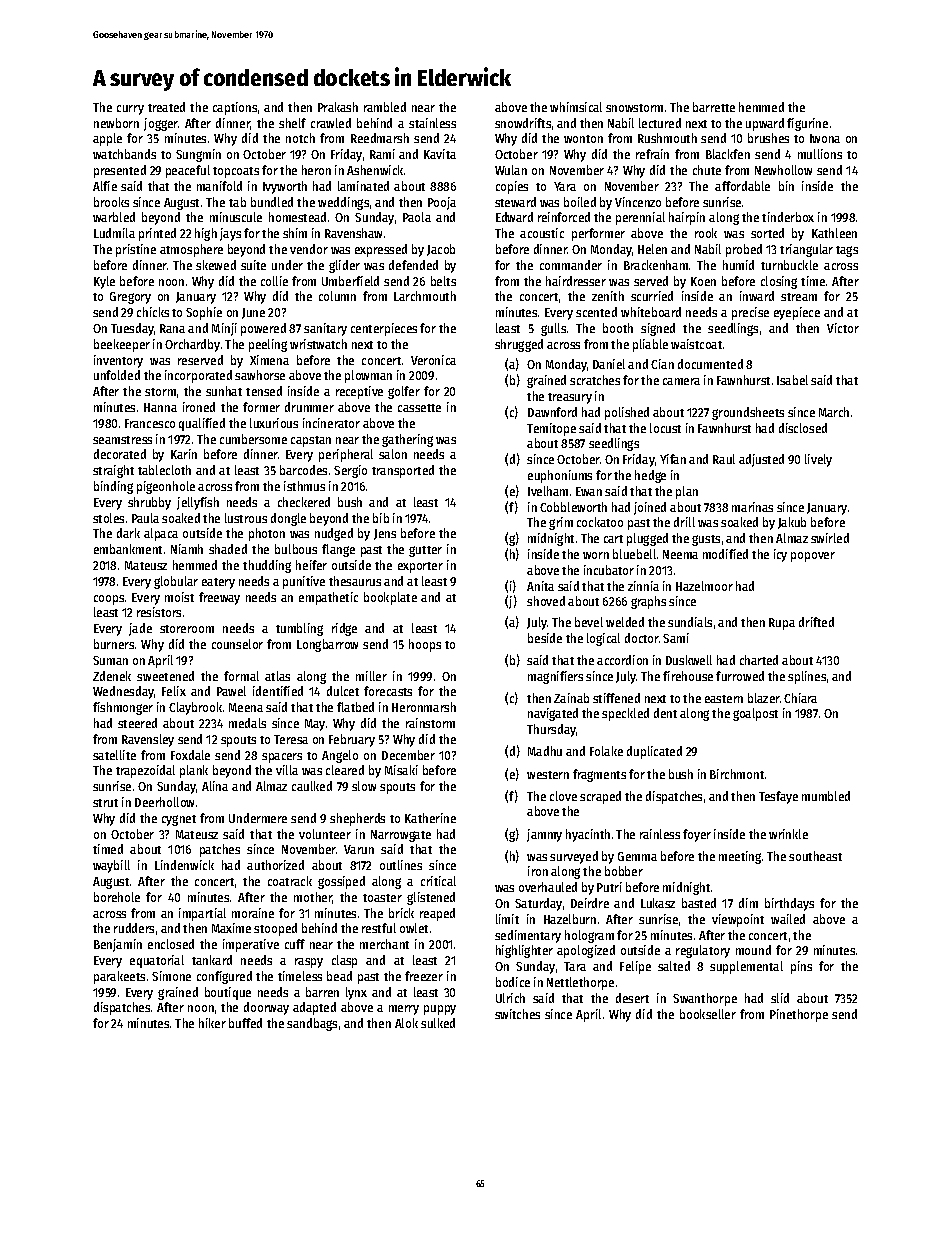  I want to click on Ravenshaw, so click(353, 233).
